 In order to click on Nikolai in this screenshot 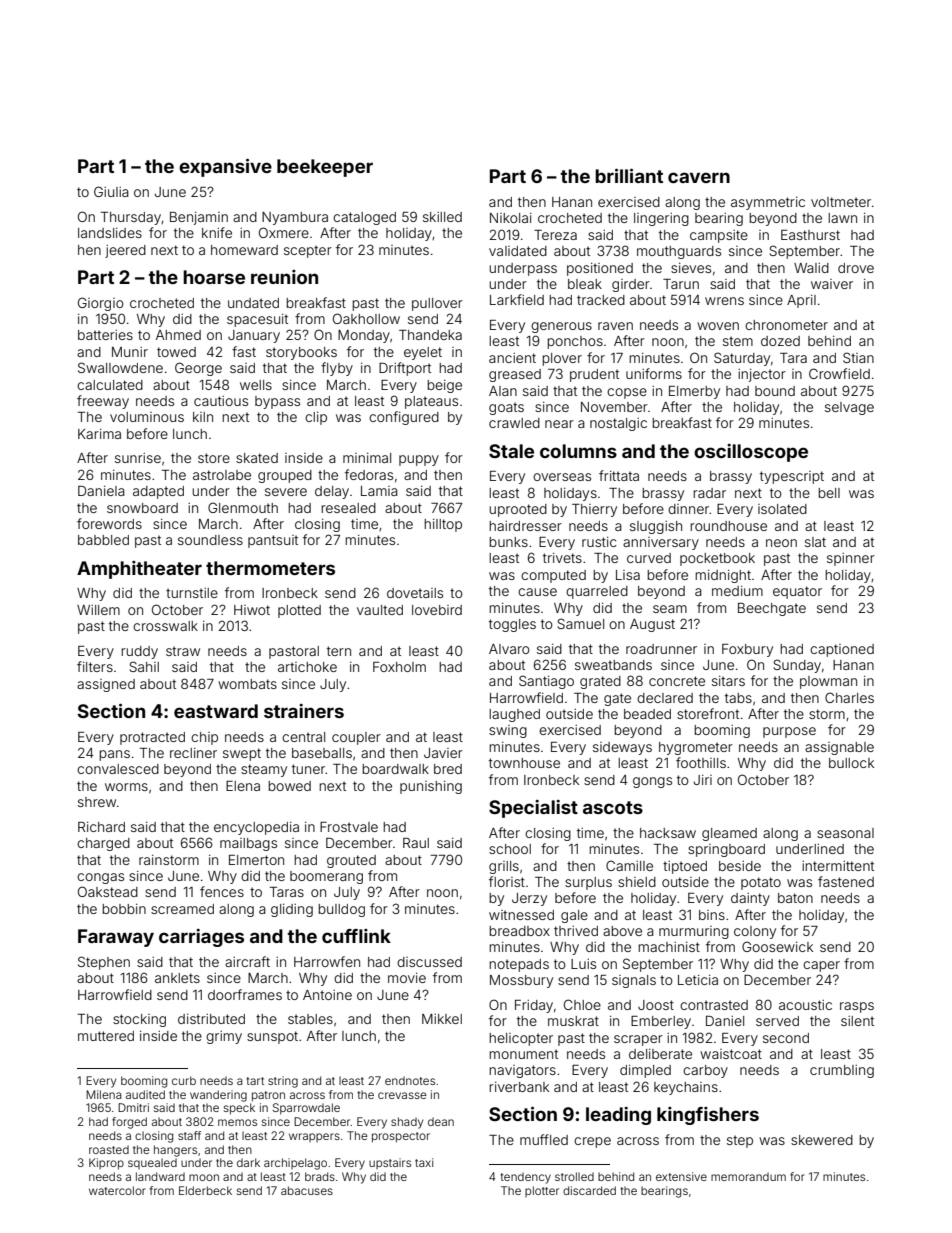, I will do `click(511, 218)`.
